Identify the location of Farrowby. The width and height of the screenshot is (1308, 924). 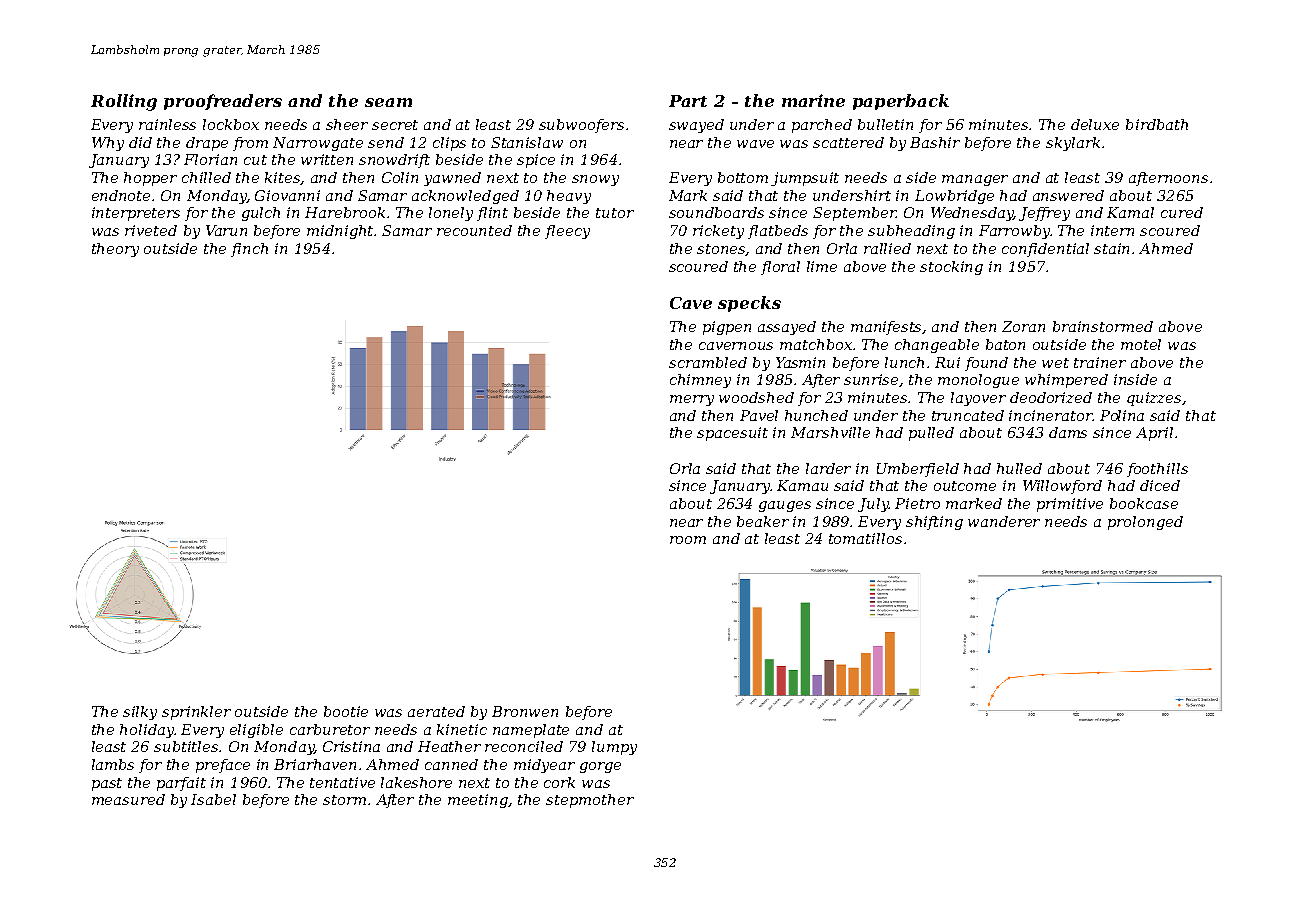
(1015, 232).
